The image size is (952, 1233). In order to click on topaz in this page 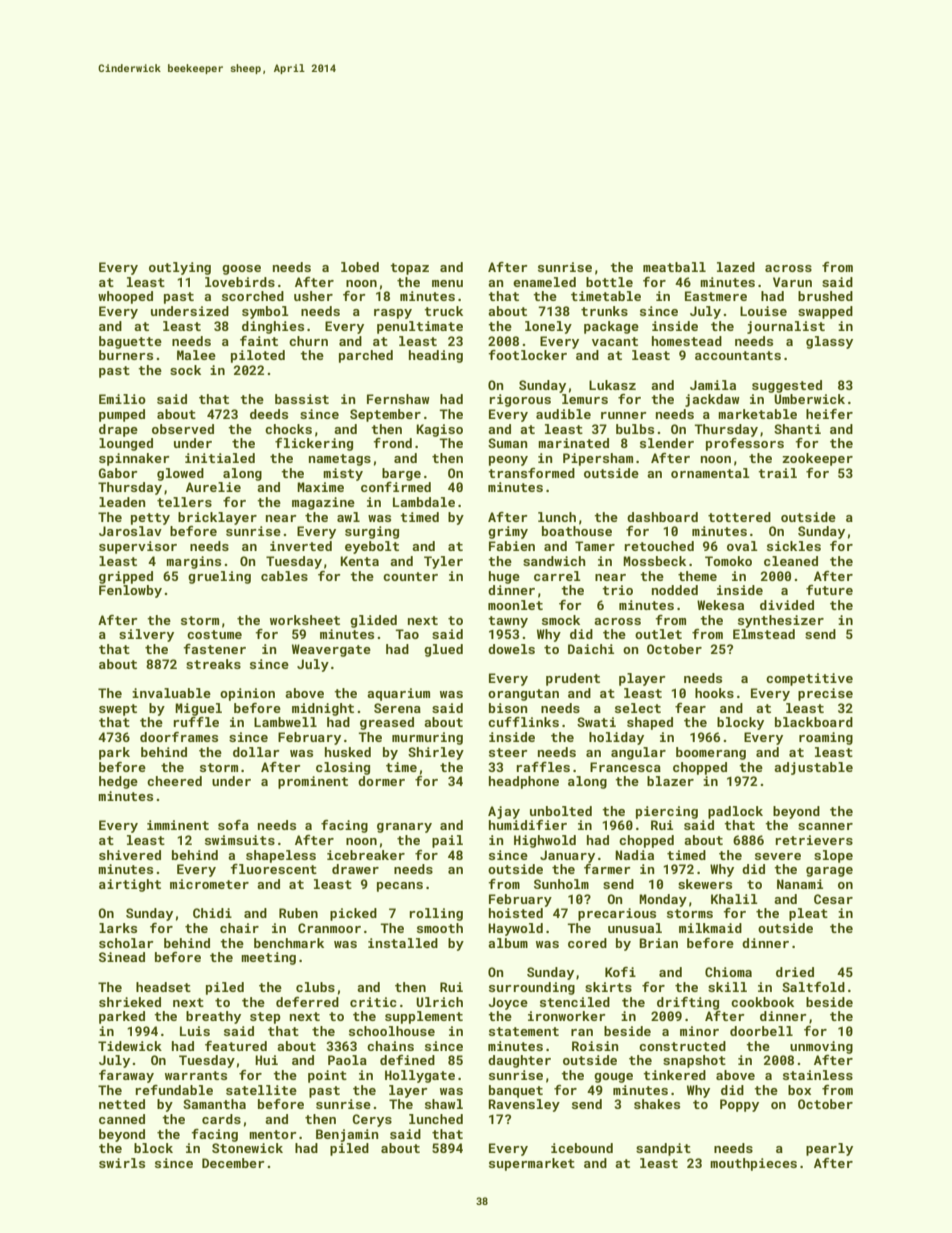, I will do `click(409, 269)`.
